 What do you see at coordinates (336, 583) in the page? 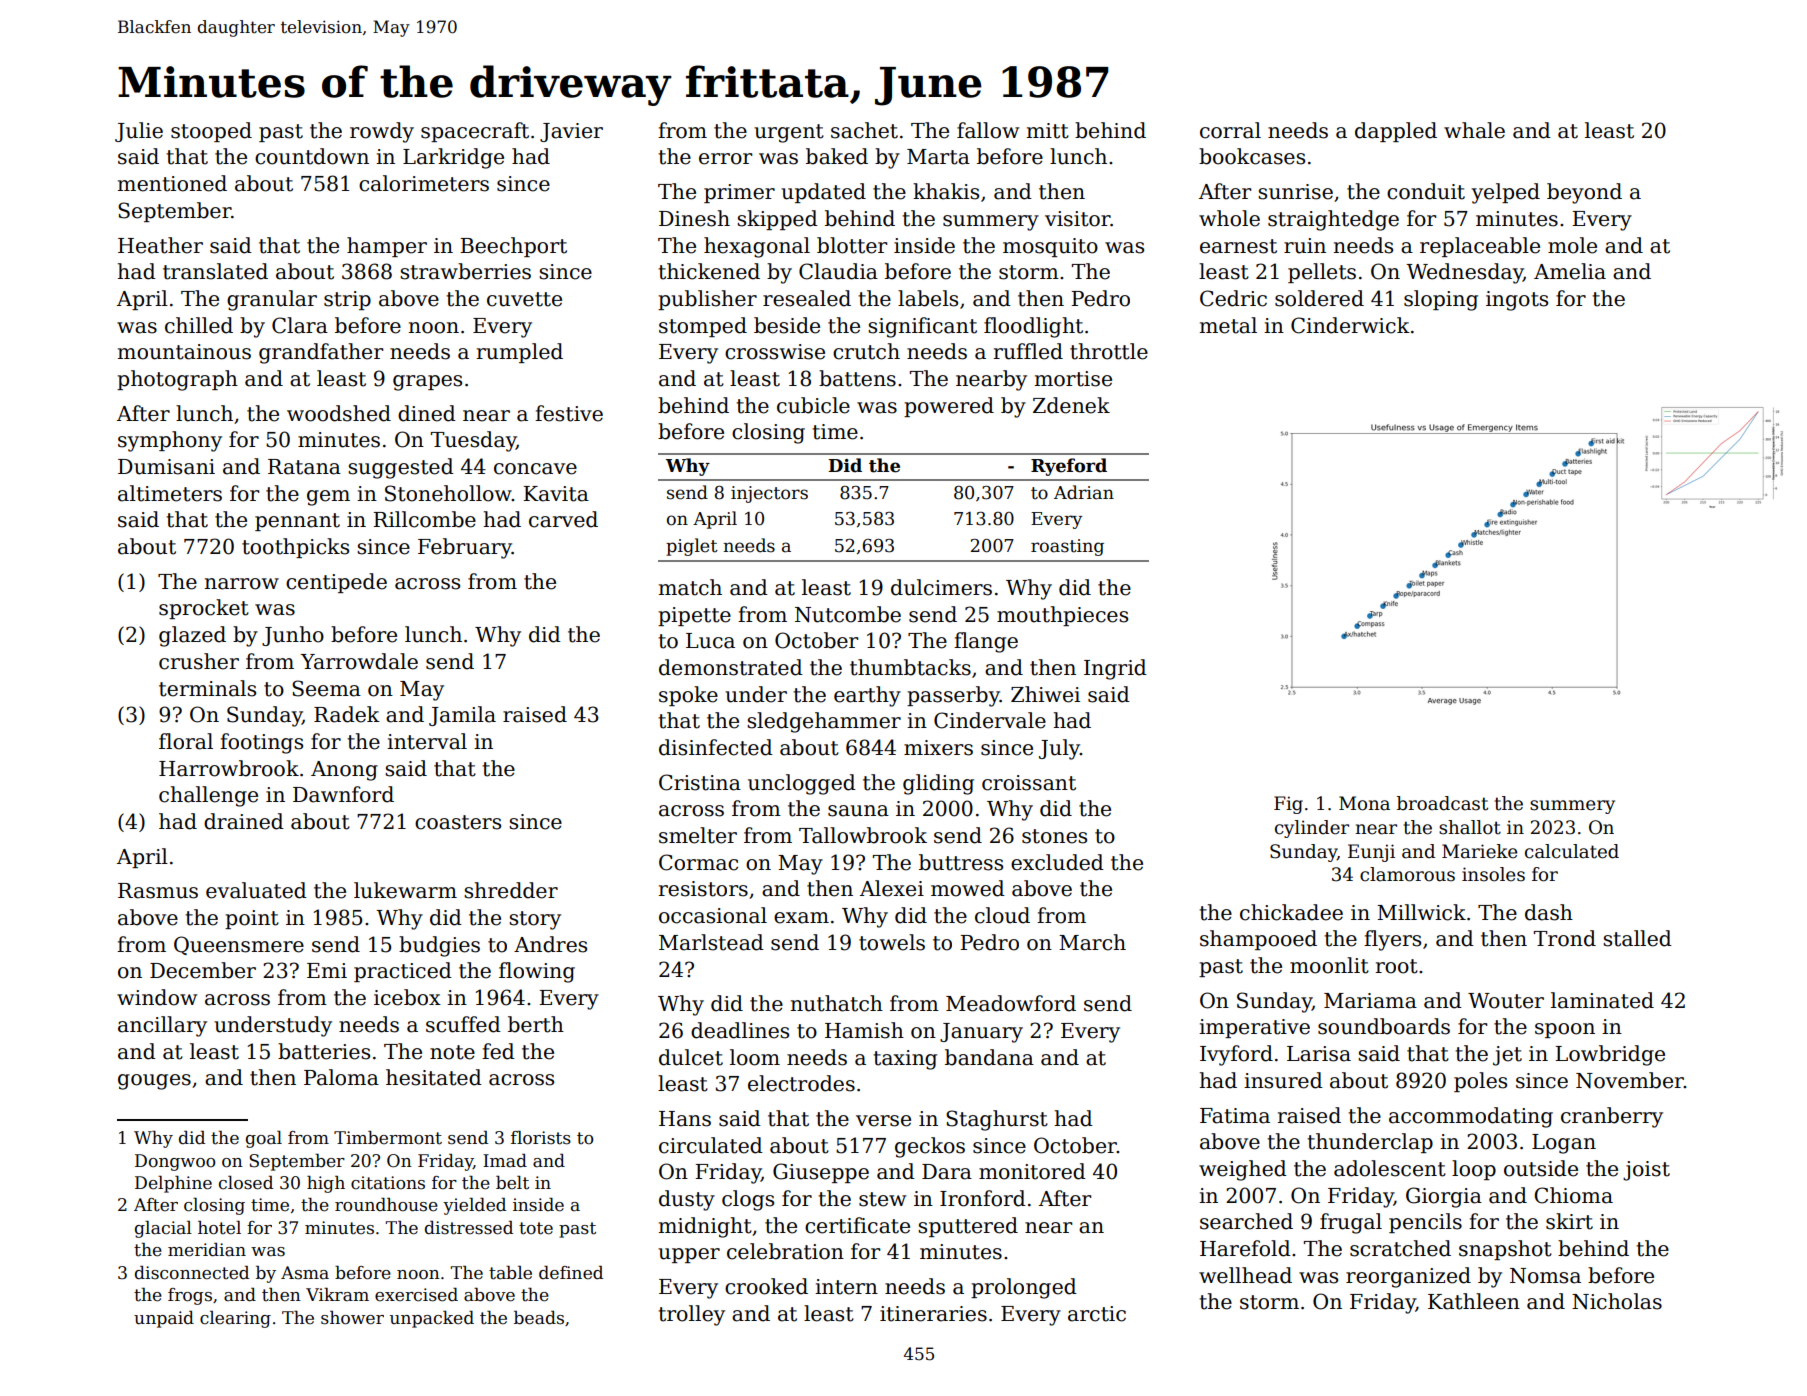
I see `centipede` at bounding box center [336, 583].
